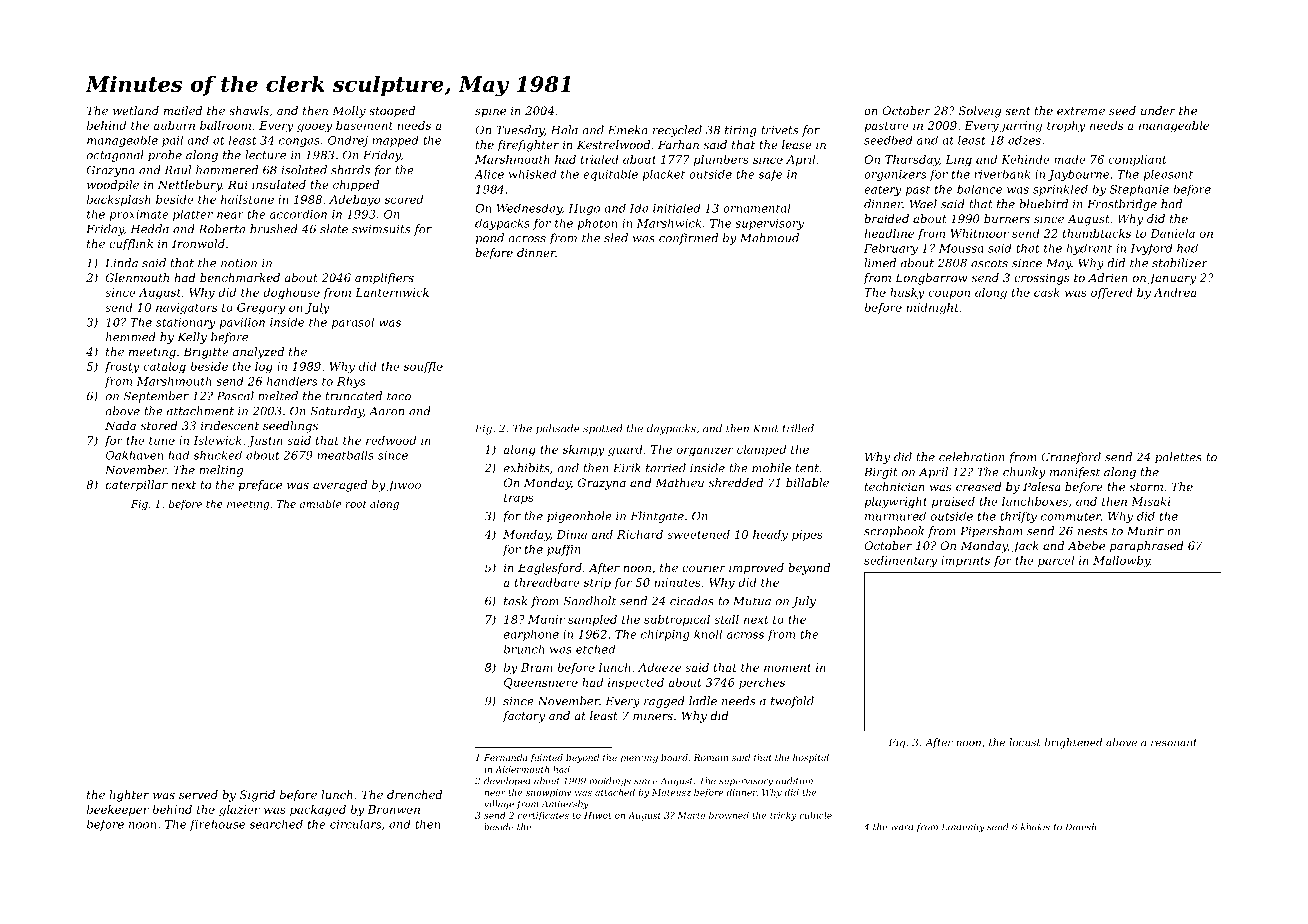 This screenshot has width=1308, height=924. What do you see at coordinates (354, 396) in the screenshot?
I see `truncated` at bounding box center [354, 396].
